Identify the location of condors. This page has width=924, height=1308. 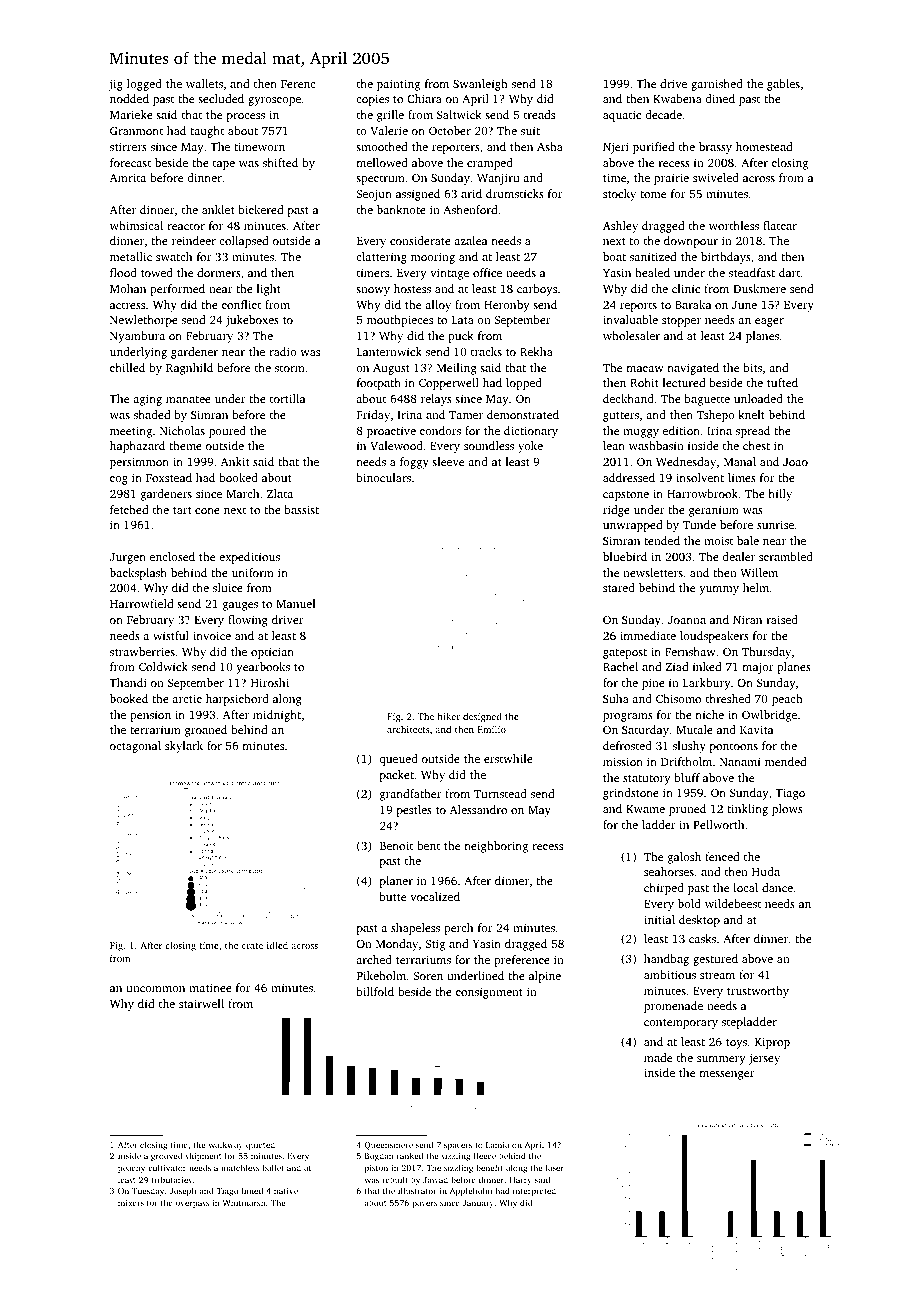
(440, 430).
